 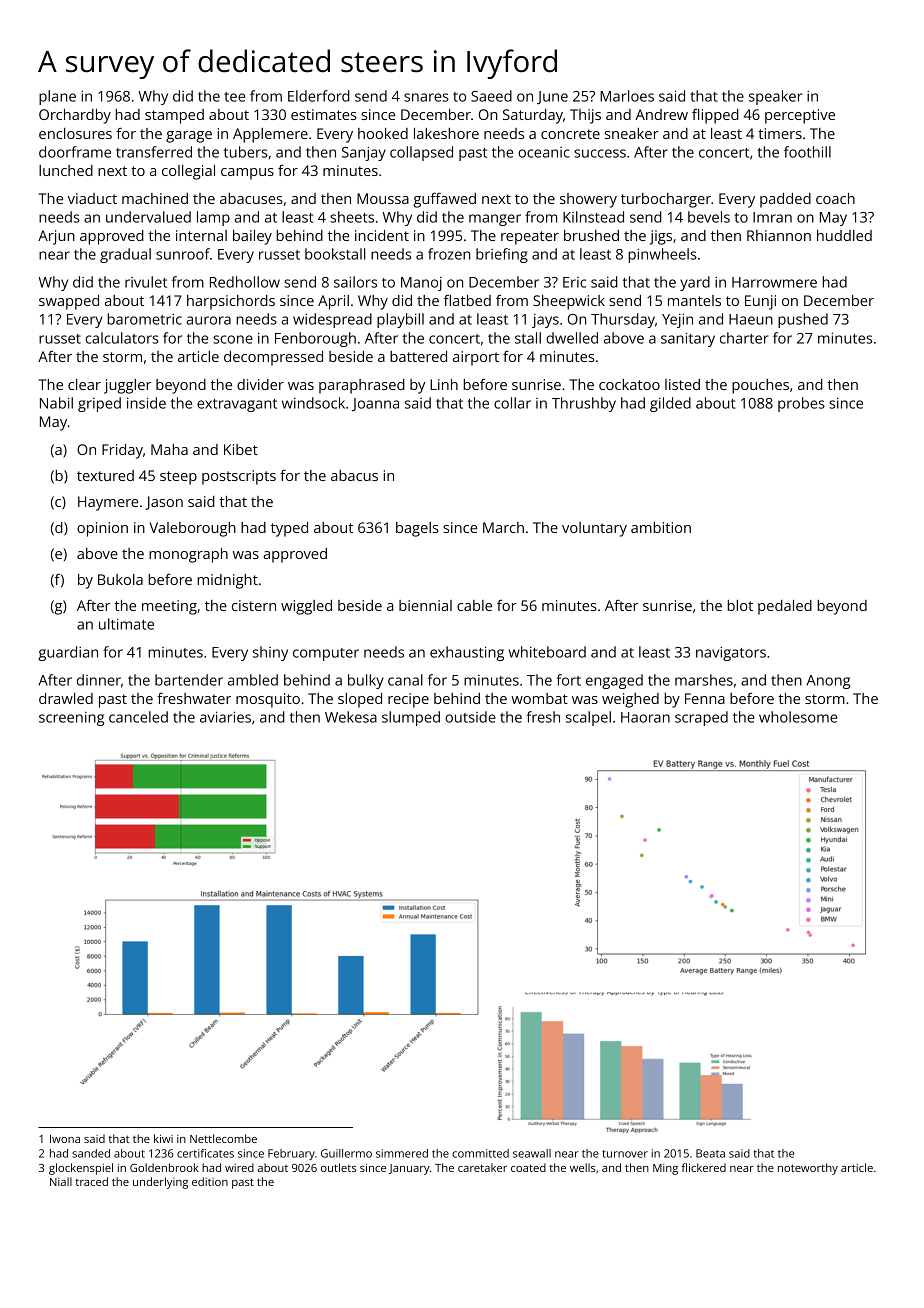 I want to click on caretaker, so click(x=482, y=1167).
